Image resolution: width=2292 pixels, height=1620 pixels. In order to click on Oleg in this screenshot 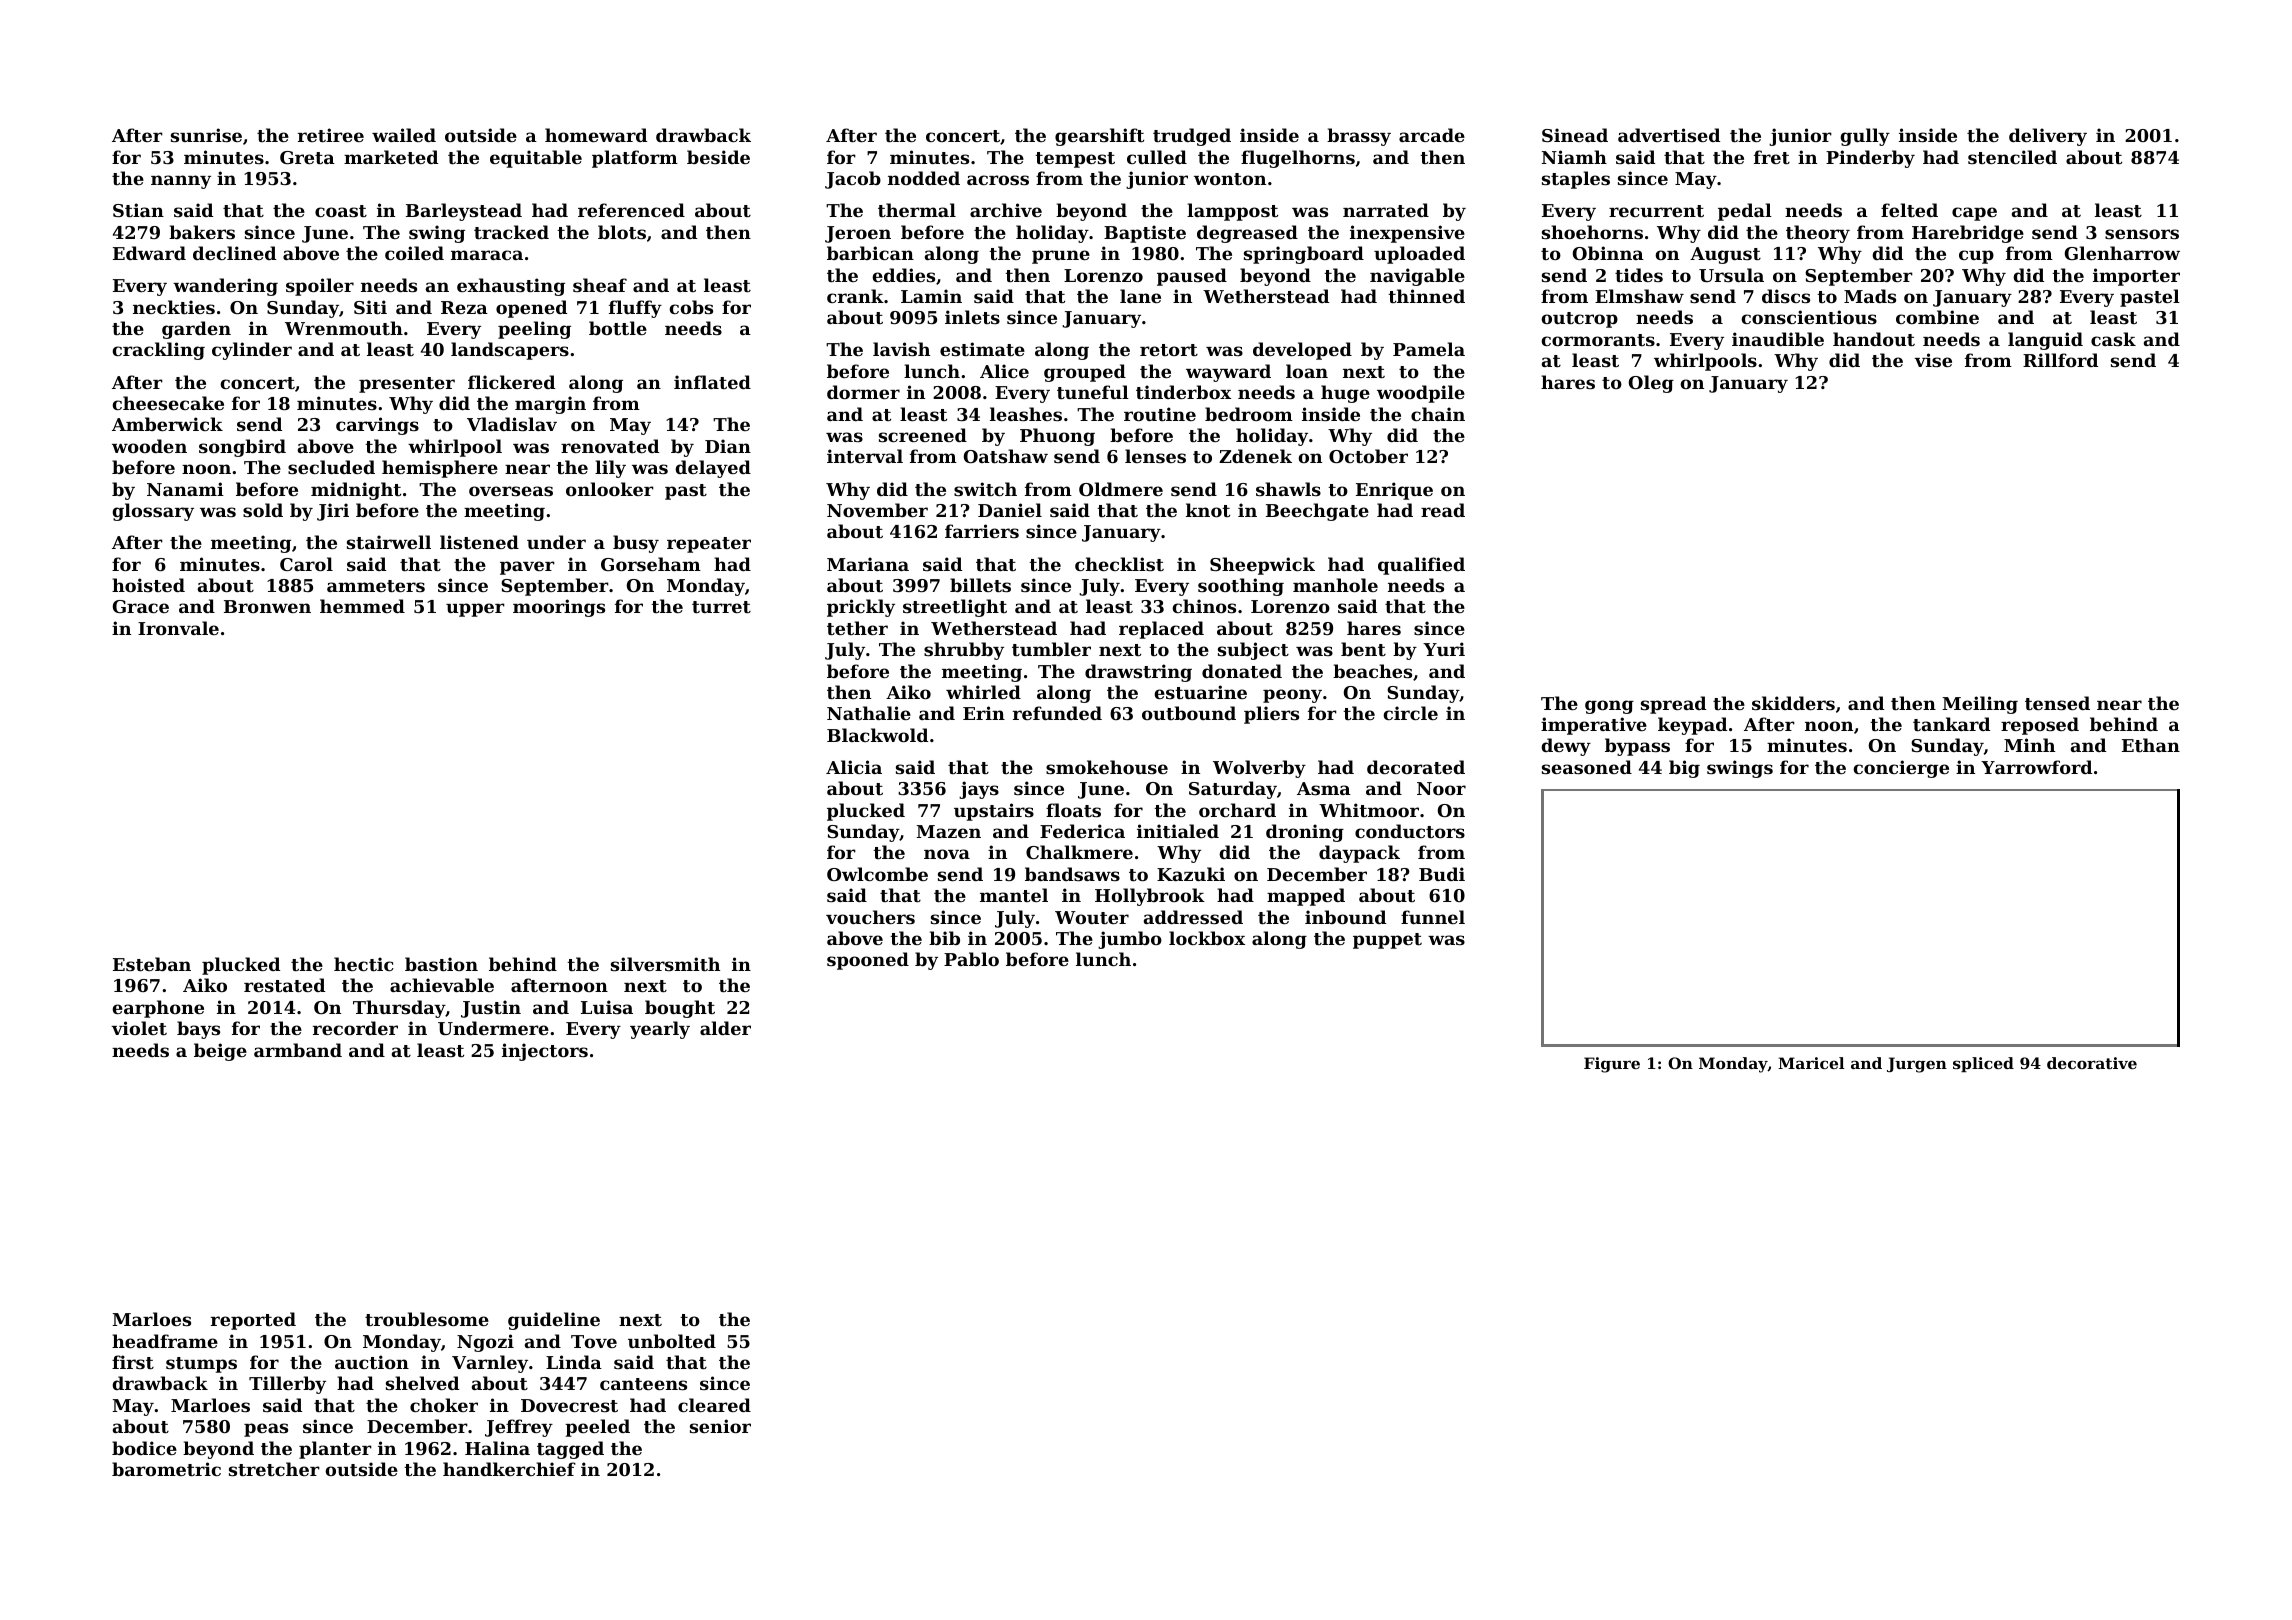, I will do `click(1651, 384)`.
